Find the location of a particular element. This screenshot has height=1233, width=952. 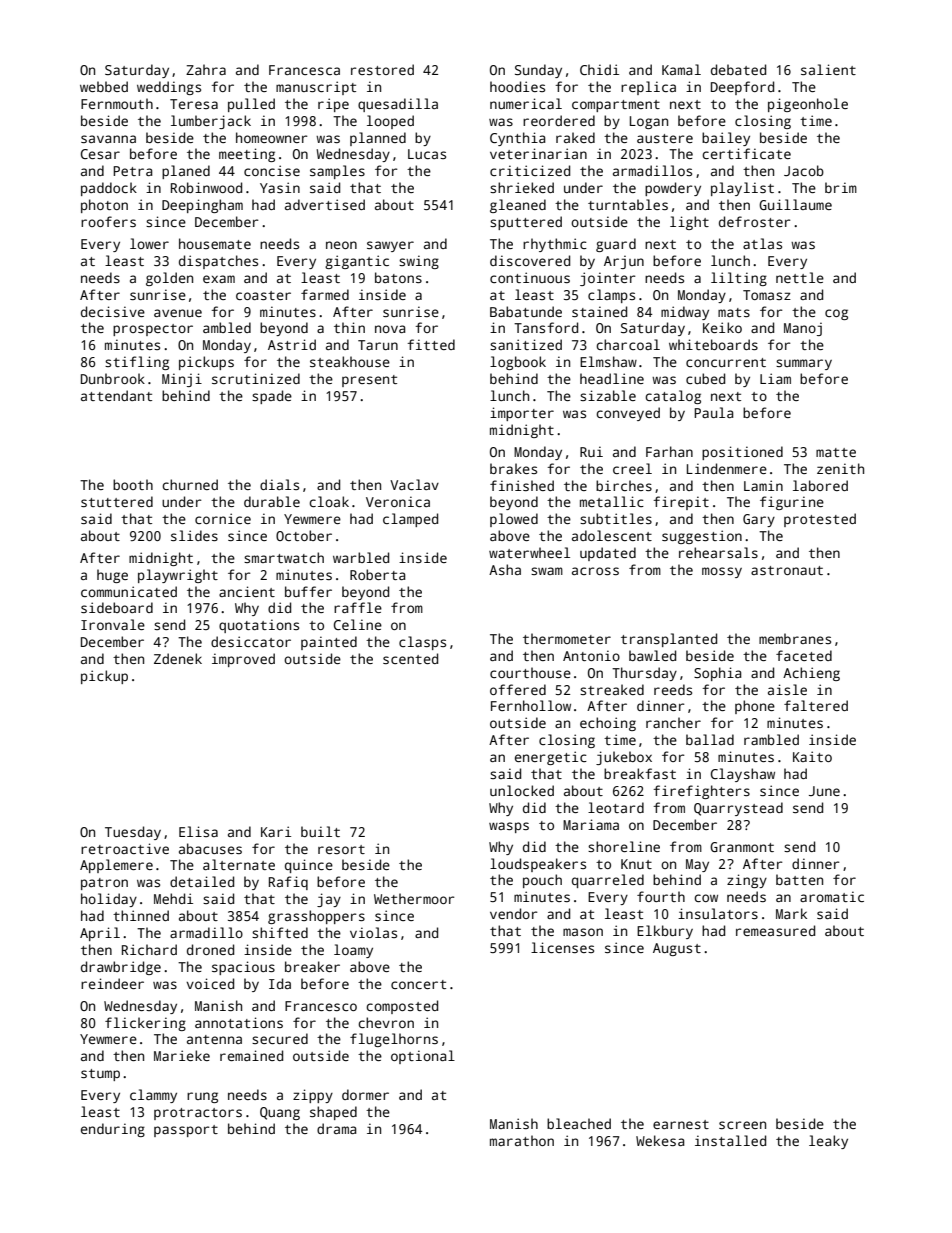

spade is located at coordinates (272, 397).
